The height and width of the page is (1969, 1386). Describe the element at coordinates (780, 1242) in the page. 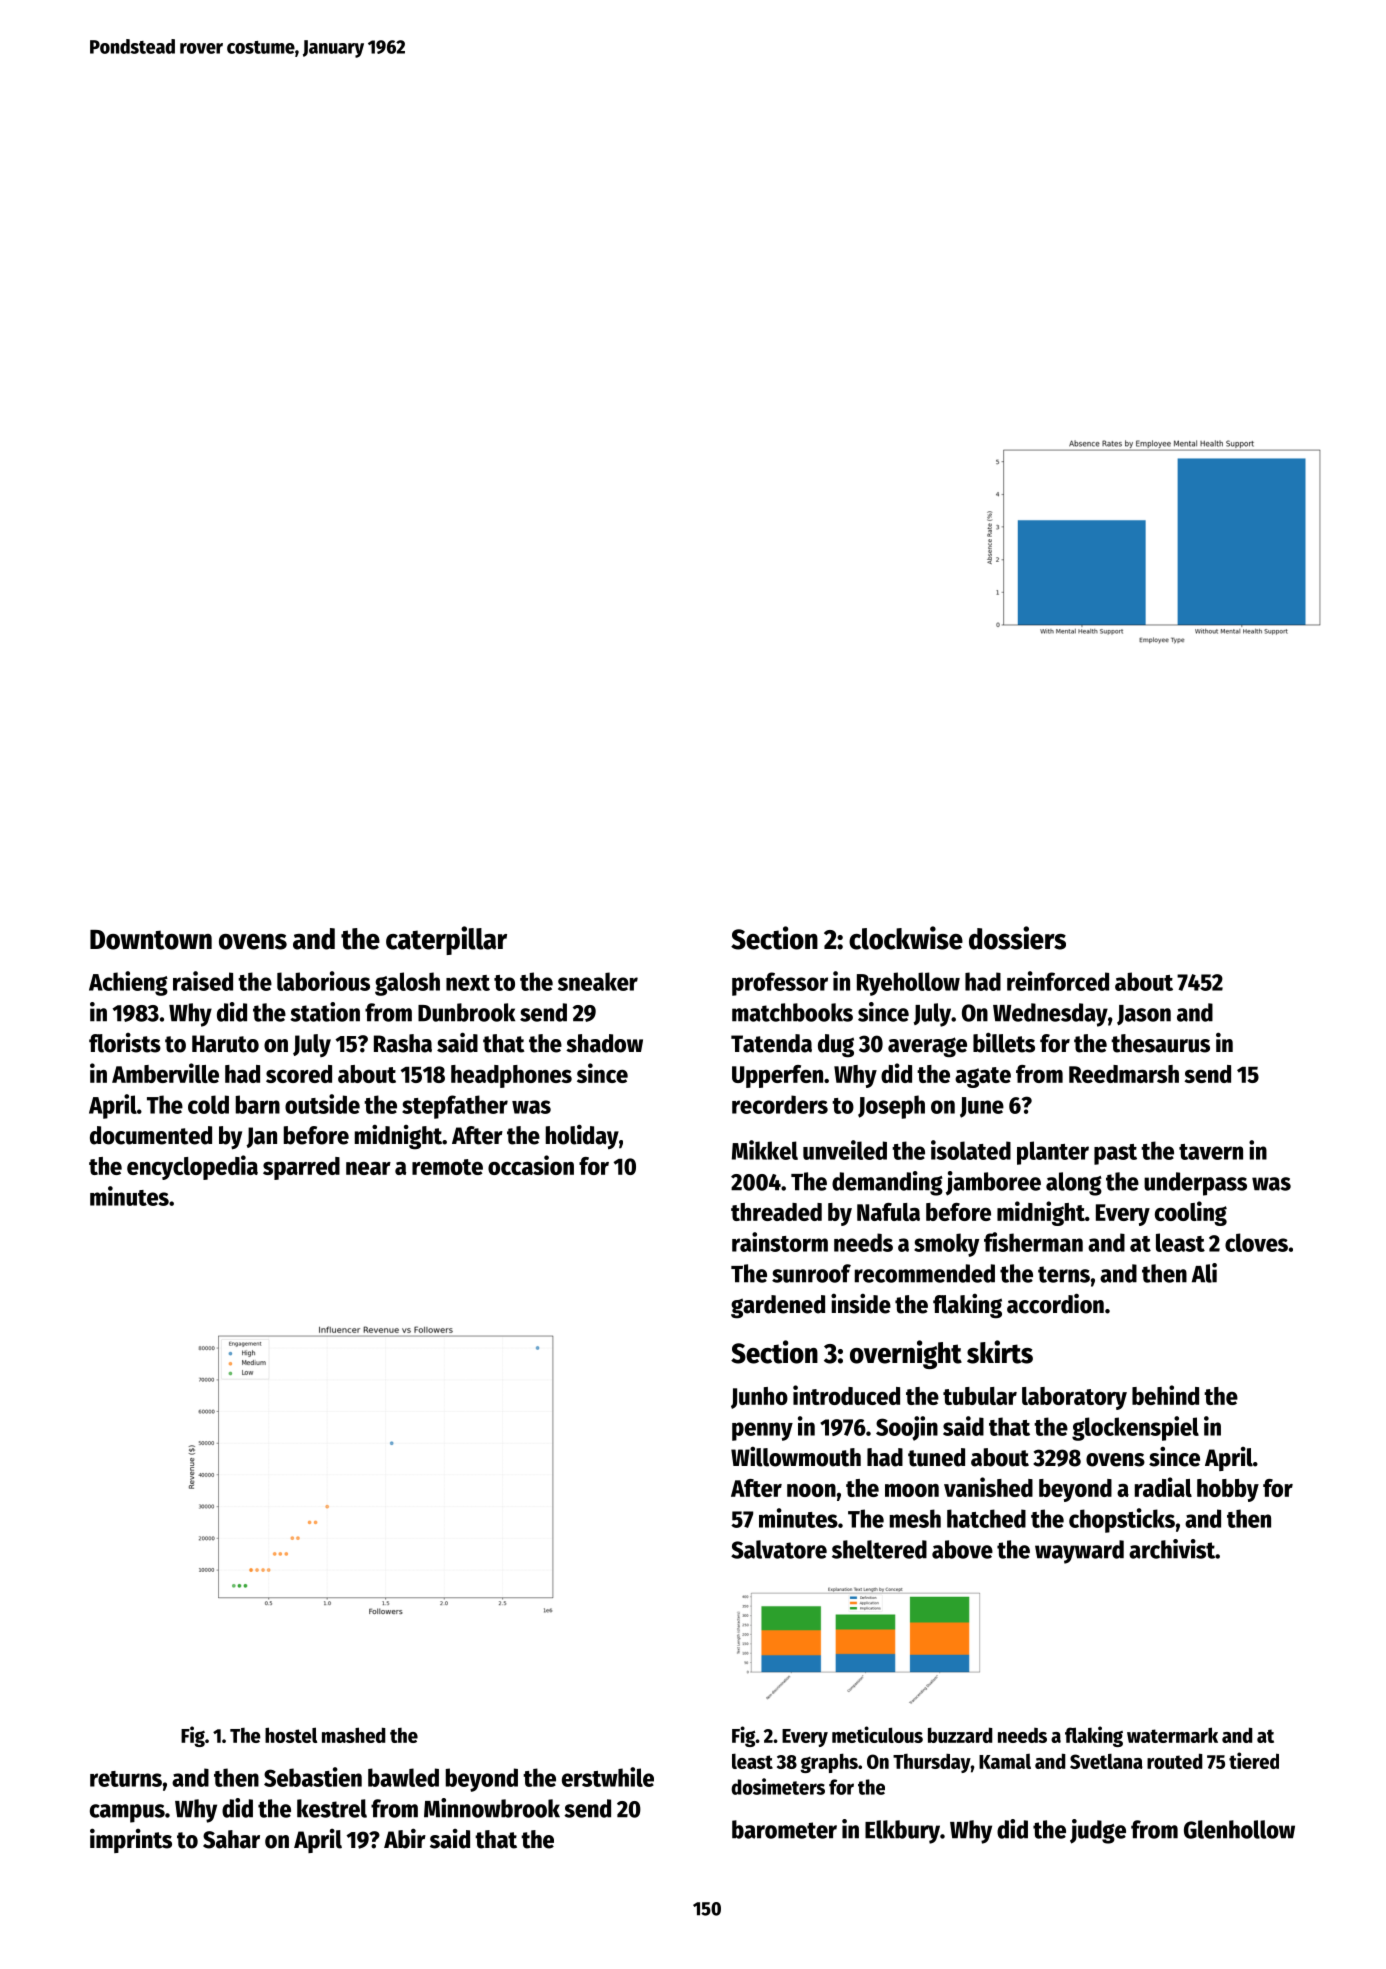

I see `rainstorm` at that location.
